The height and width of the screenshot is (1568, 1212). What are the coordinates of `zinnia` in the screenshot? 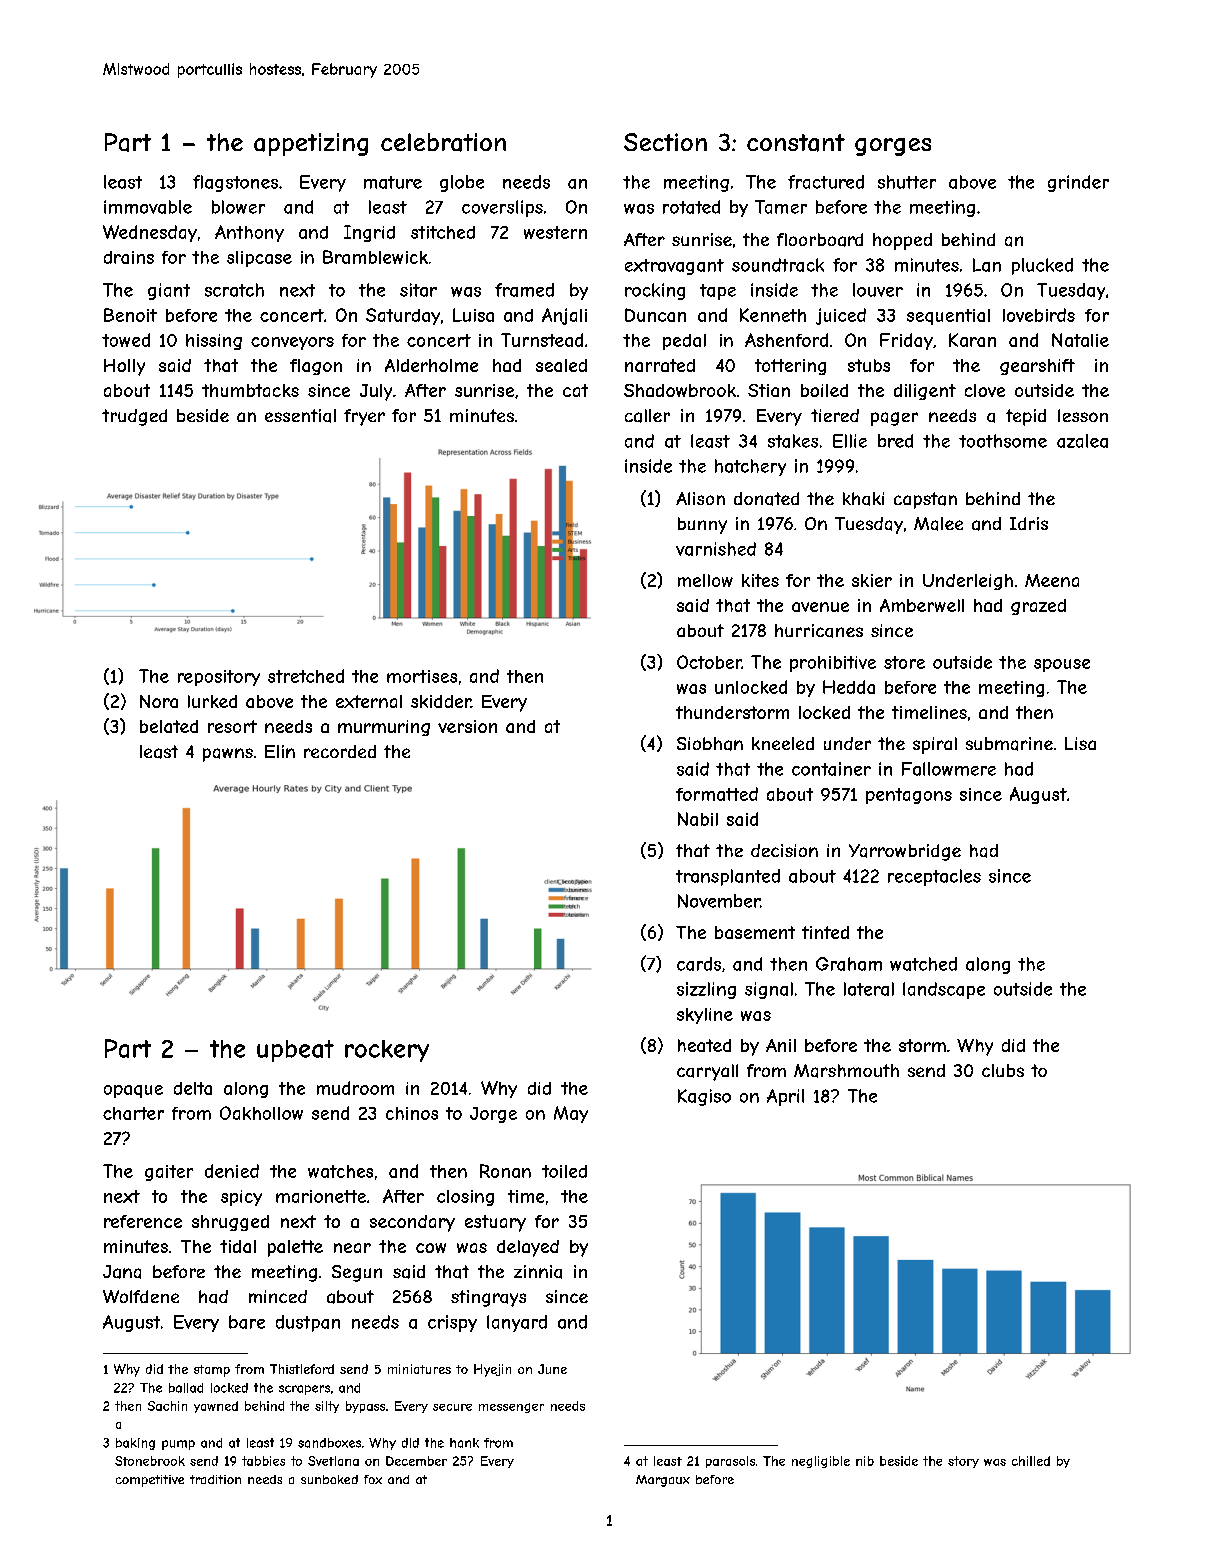 It's located at (538, 1272).
